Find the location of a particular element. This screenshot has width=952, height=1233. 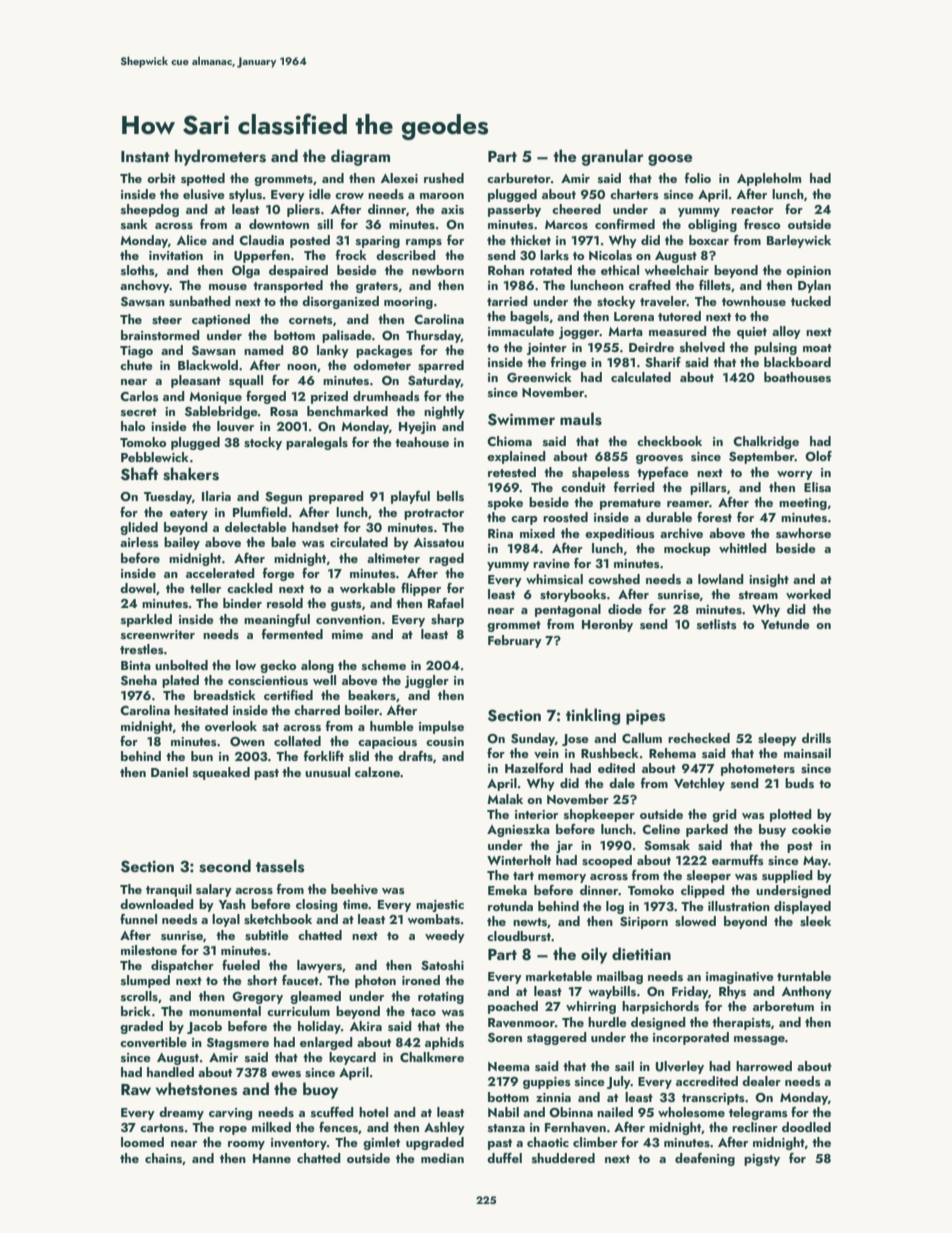

palisade is located at coordinates (347, 336).
